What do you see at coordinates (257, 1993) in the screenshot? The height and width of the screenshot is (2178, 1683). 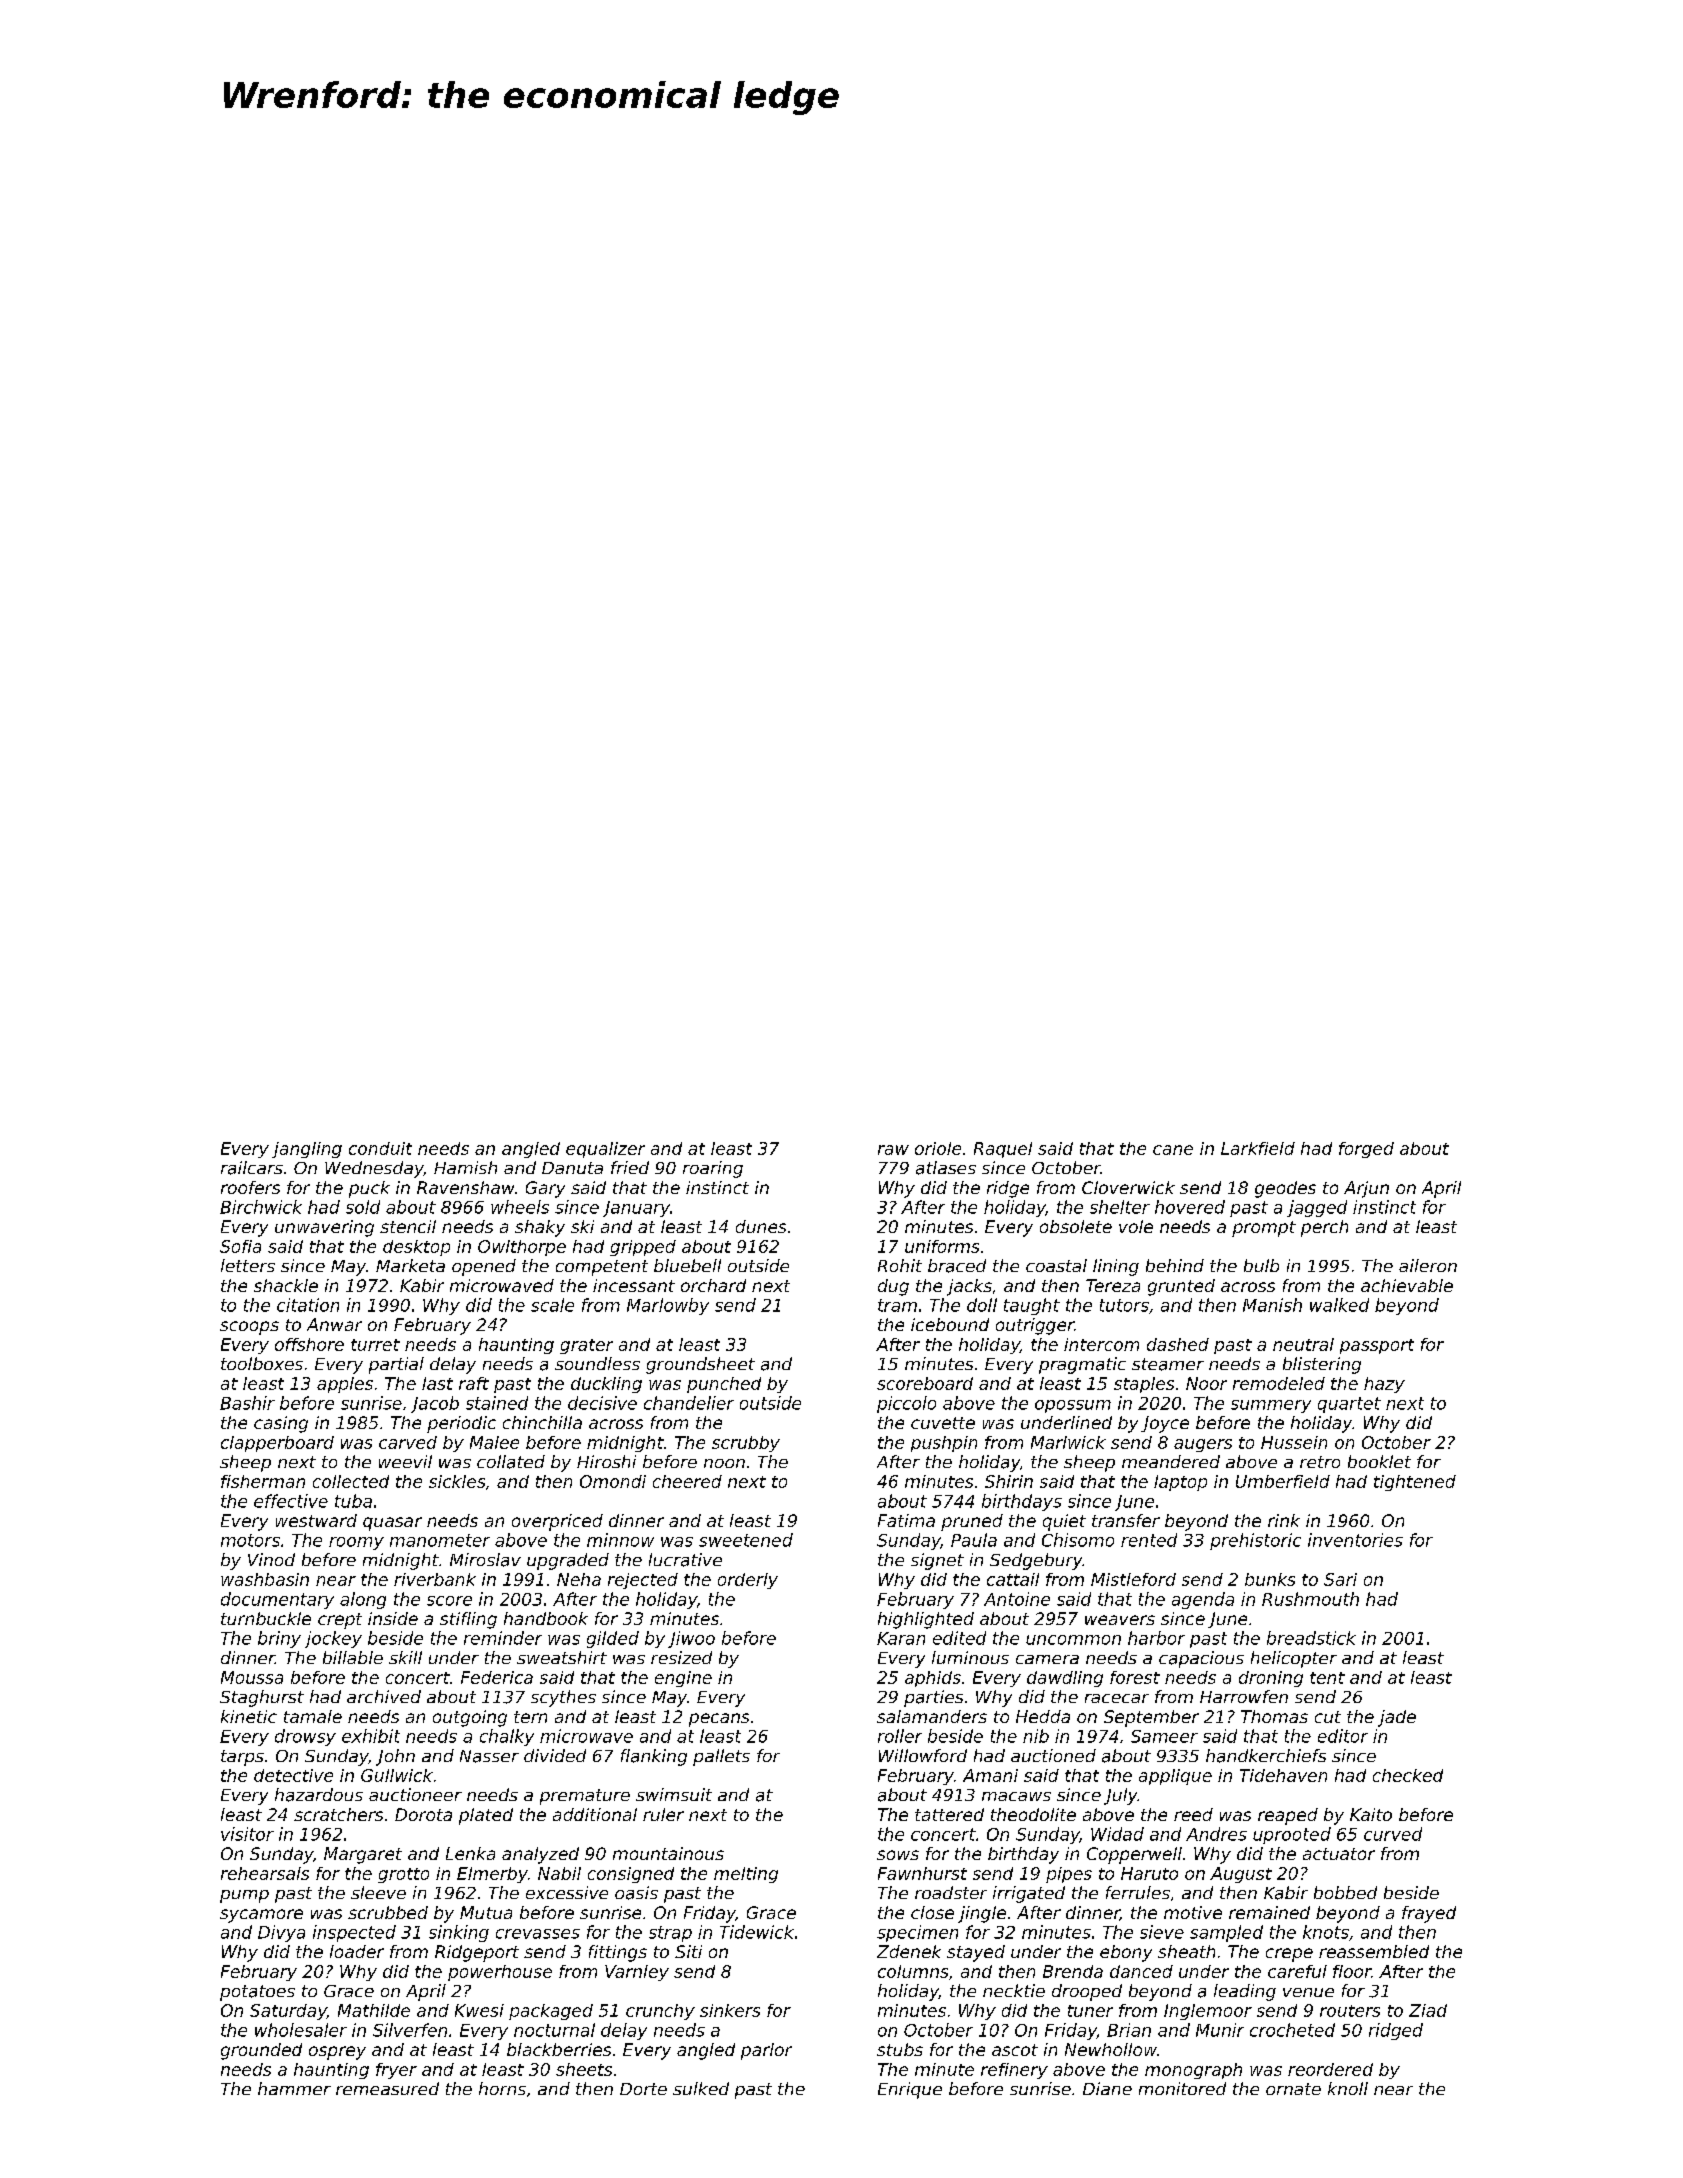 I see `potatoes` at bounding box center [257, 1993].
